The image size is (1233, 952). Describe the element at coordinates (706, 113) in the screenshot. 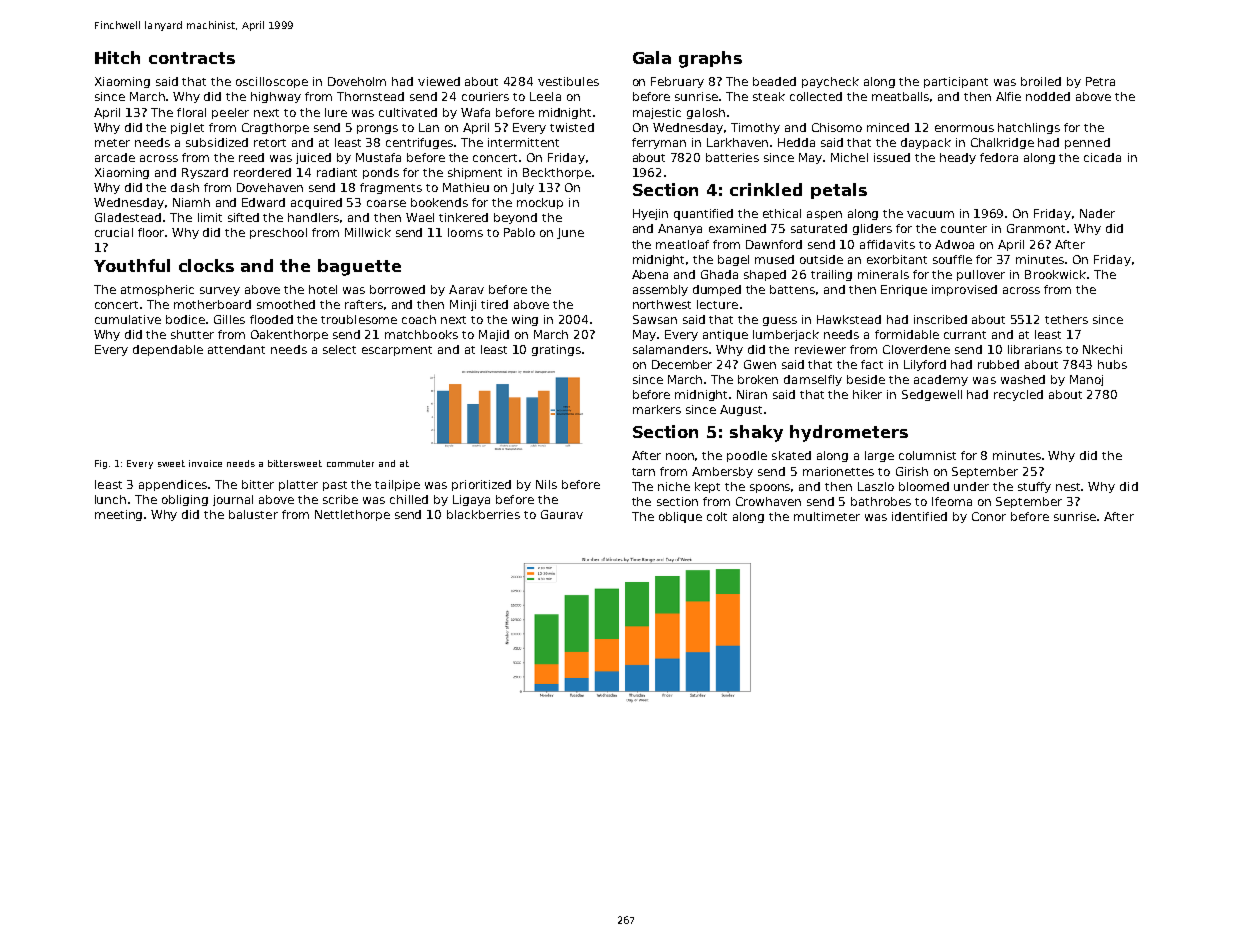

I see `galosh` at that location.
